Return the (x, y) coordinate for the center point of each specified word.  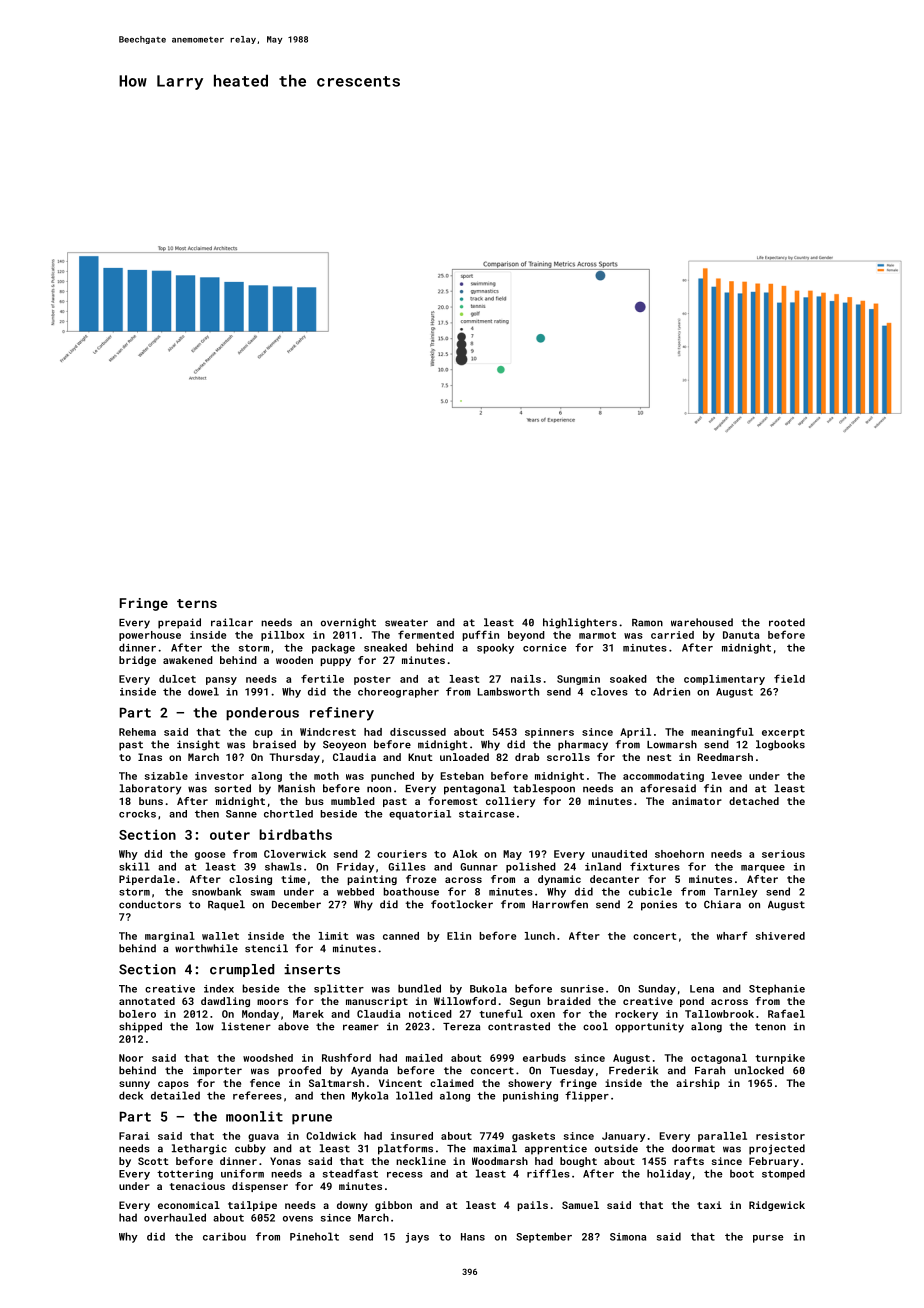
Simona (628, 1237)
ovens (298, 1219)
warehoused (702, 622)
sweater (406, 623)
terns (197, 603)
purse (768, 1239)
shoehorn (679, 854)
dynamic (559, 880)
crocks (137, 814)
